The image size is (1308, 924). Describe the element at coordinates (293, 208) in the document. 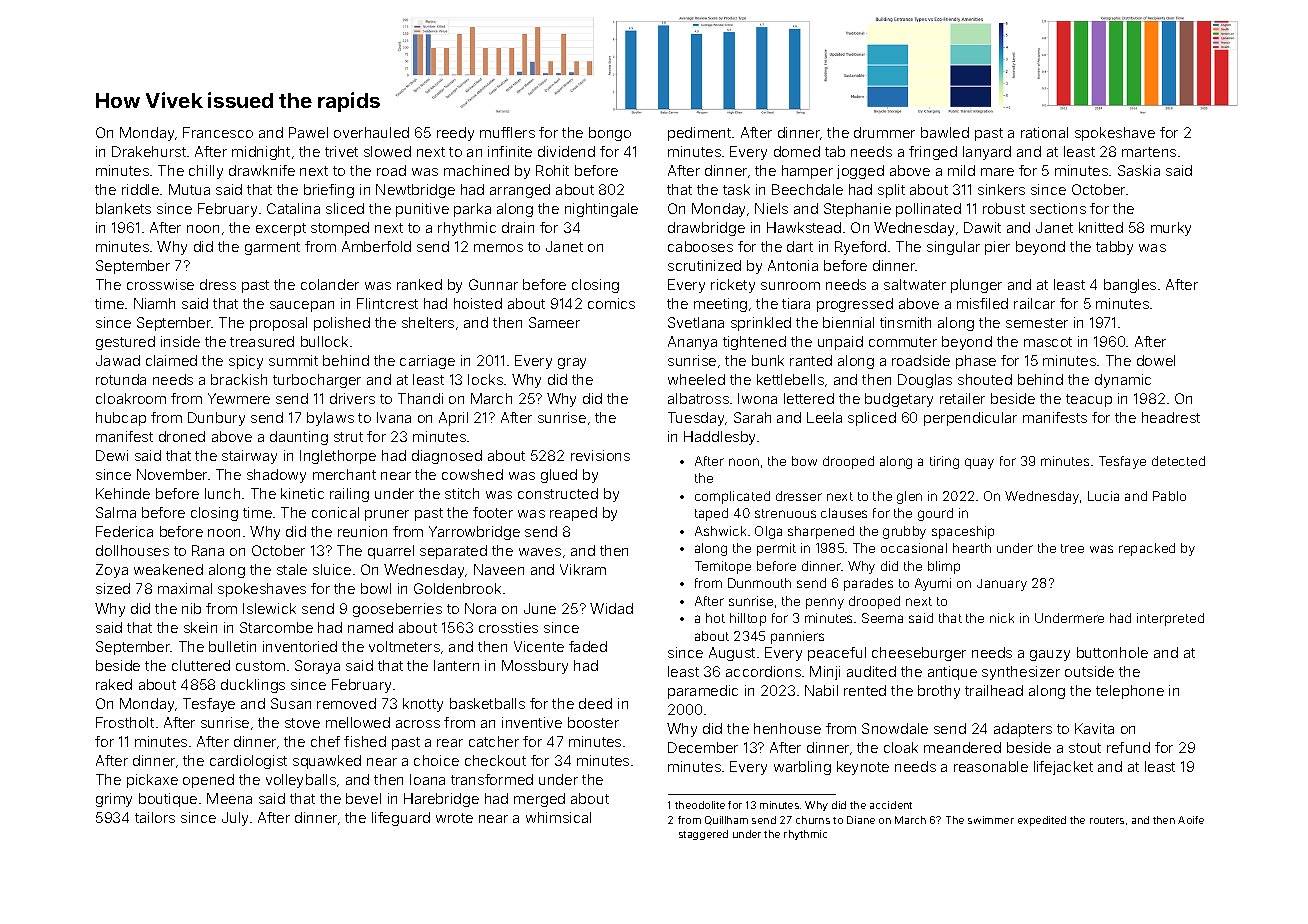

I see `Catalina` at that location.
